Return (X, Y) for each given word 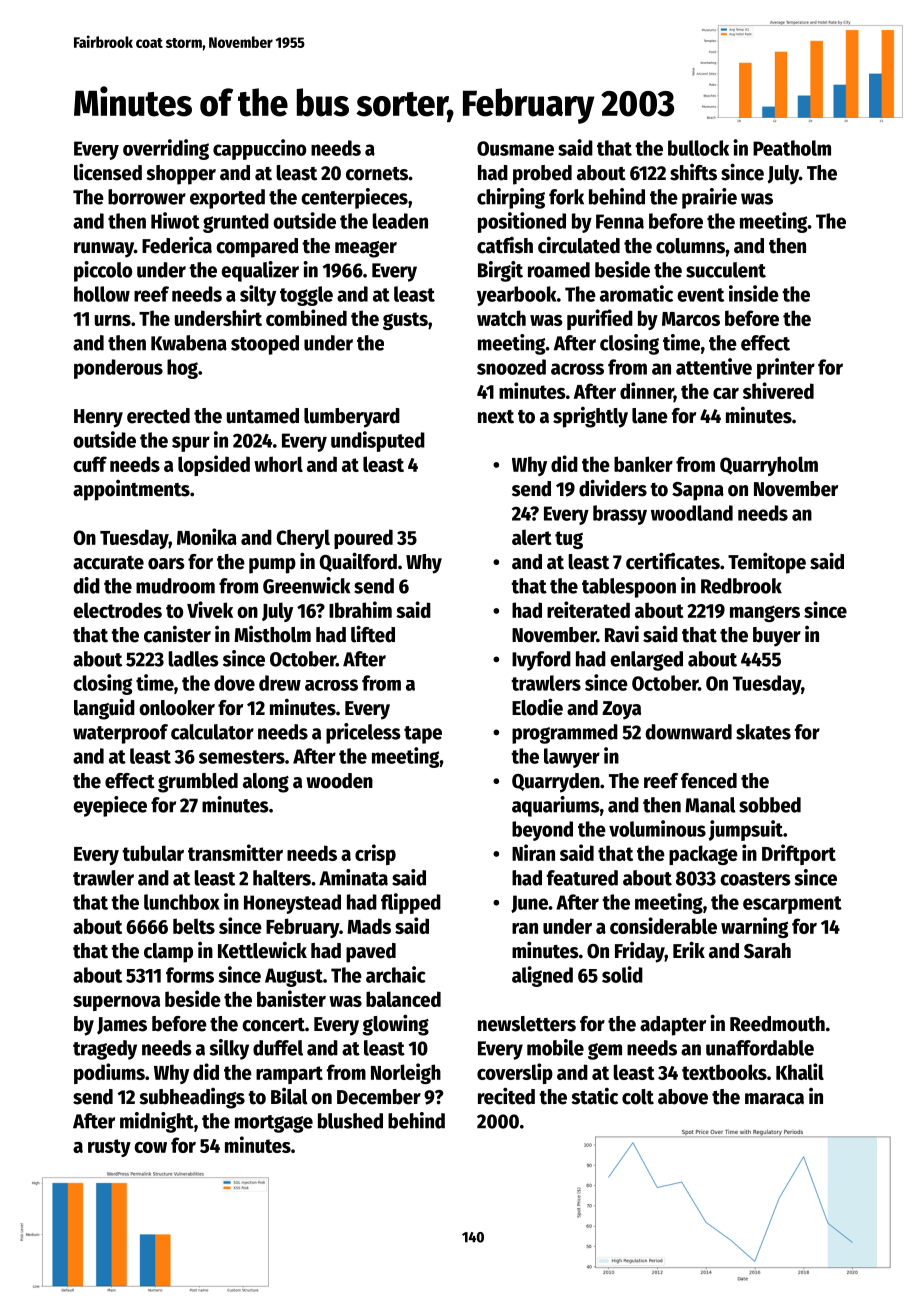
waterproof (120, 734)
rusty (109, 1148)
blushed (350, 1121)
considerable (663, 925)
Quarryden (556, 783)
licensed (108, 172)
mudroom (175, 586)
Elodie (537, 707)
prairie (709, 198)
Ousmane (515, 148)
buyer (777, 637)
